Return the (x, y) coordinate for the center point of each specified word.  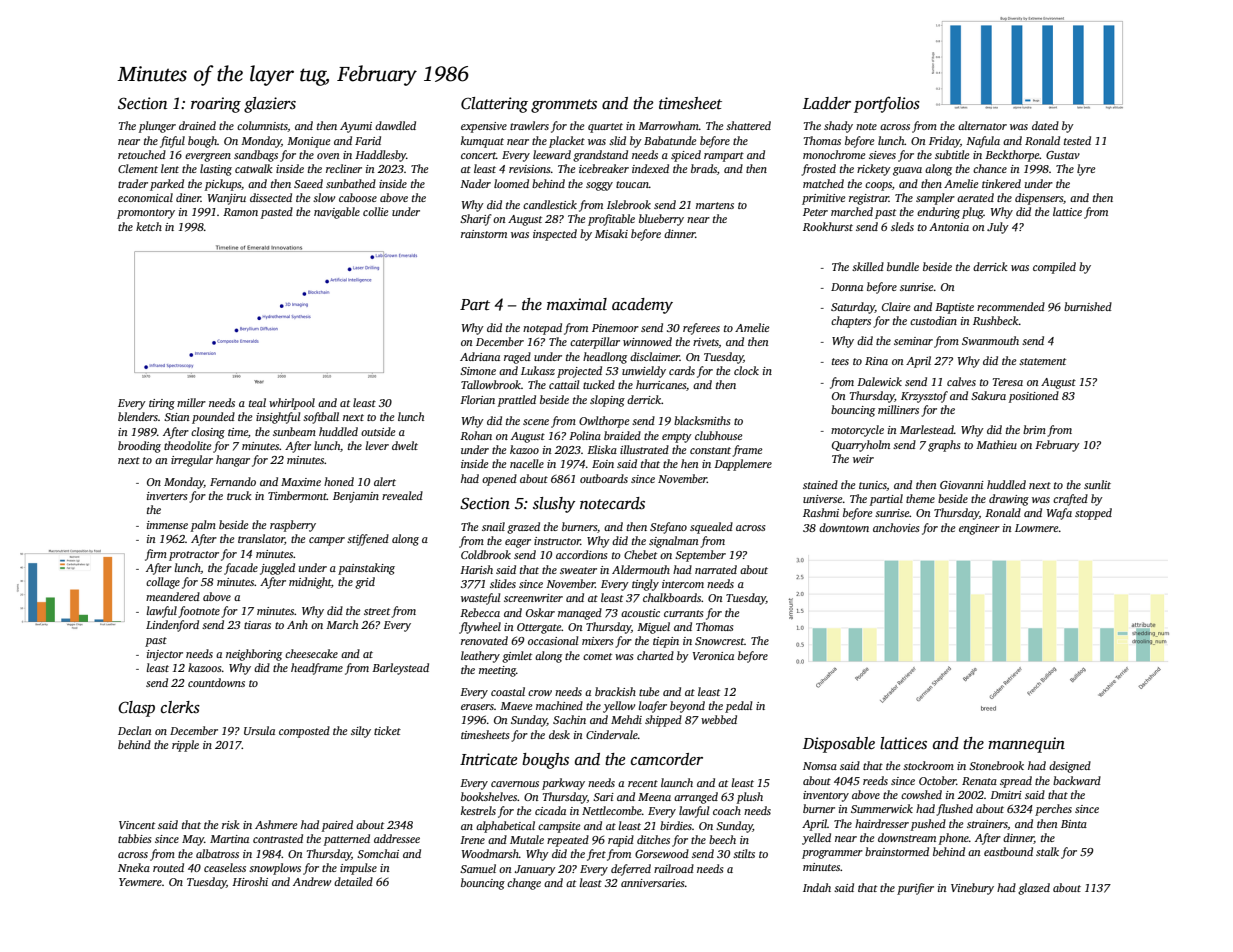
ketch (149, 226)
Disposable (839, 745)
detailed (353, 881)
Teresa (1008, 382)
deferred (631, 870)
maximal (577, 304)
